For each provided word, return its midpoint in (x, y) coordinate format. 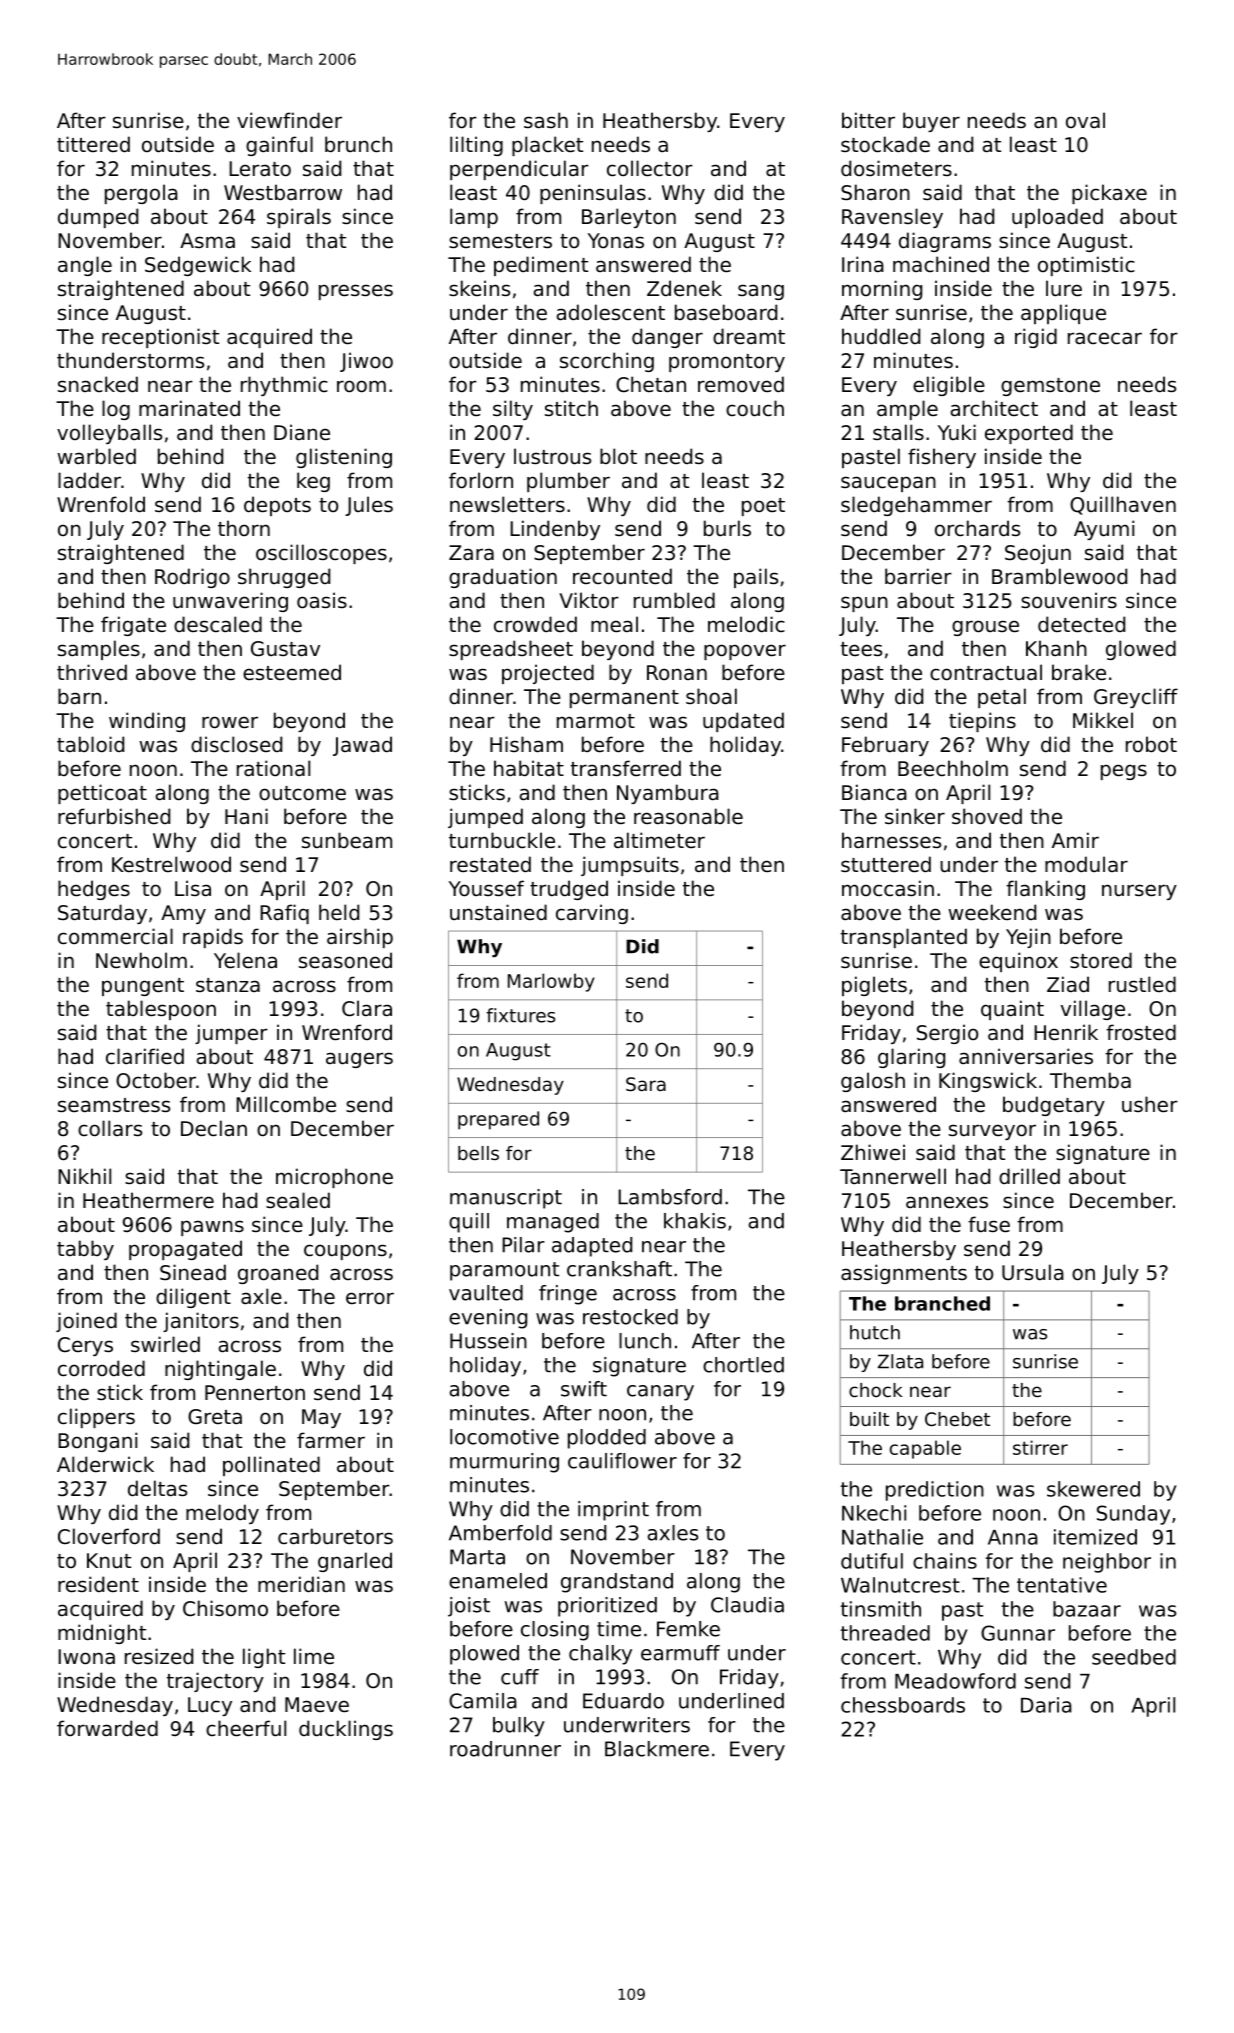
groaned (278, 1274)
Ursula (1033, 1272)
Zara (471, 552)
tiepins (982, 722)
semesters (500, 241)
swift (584, 1389)
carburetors (335, 1536)
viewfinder (289, 120)
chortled (743, 1365)
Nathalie (882, 1537)
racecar (1105, 338)
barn (79, 696)
